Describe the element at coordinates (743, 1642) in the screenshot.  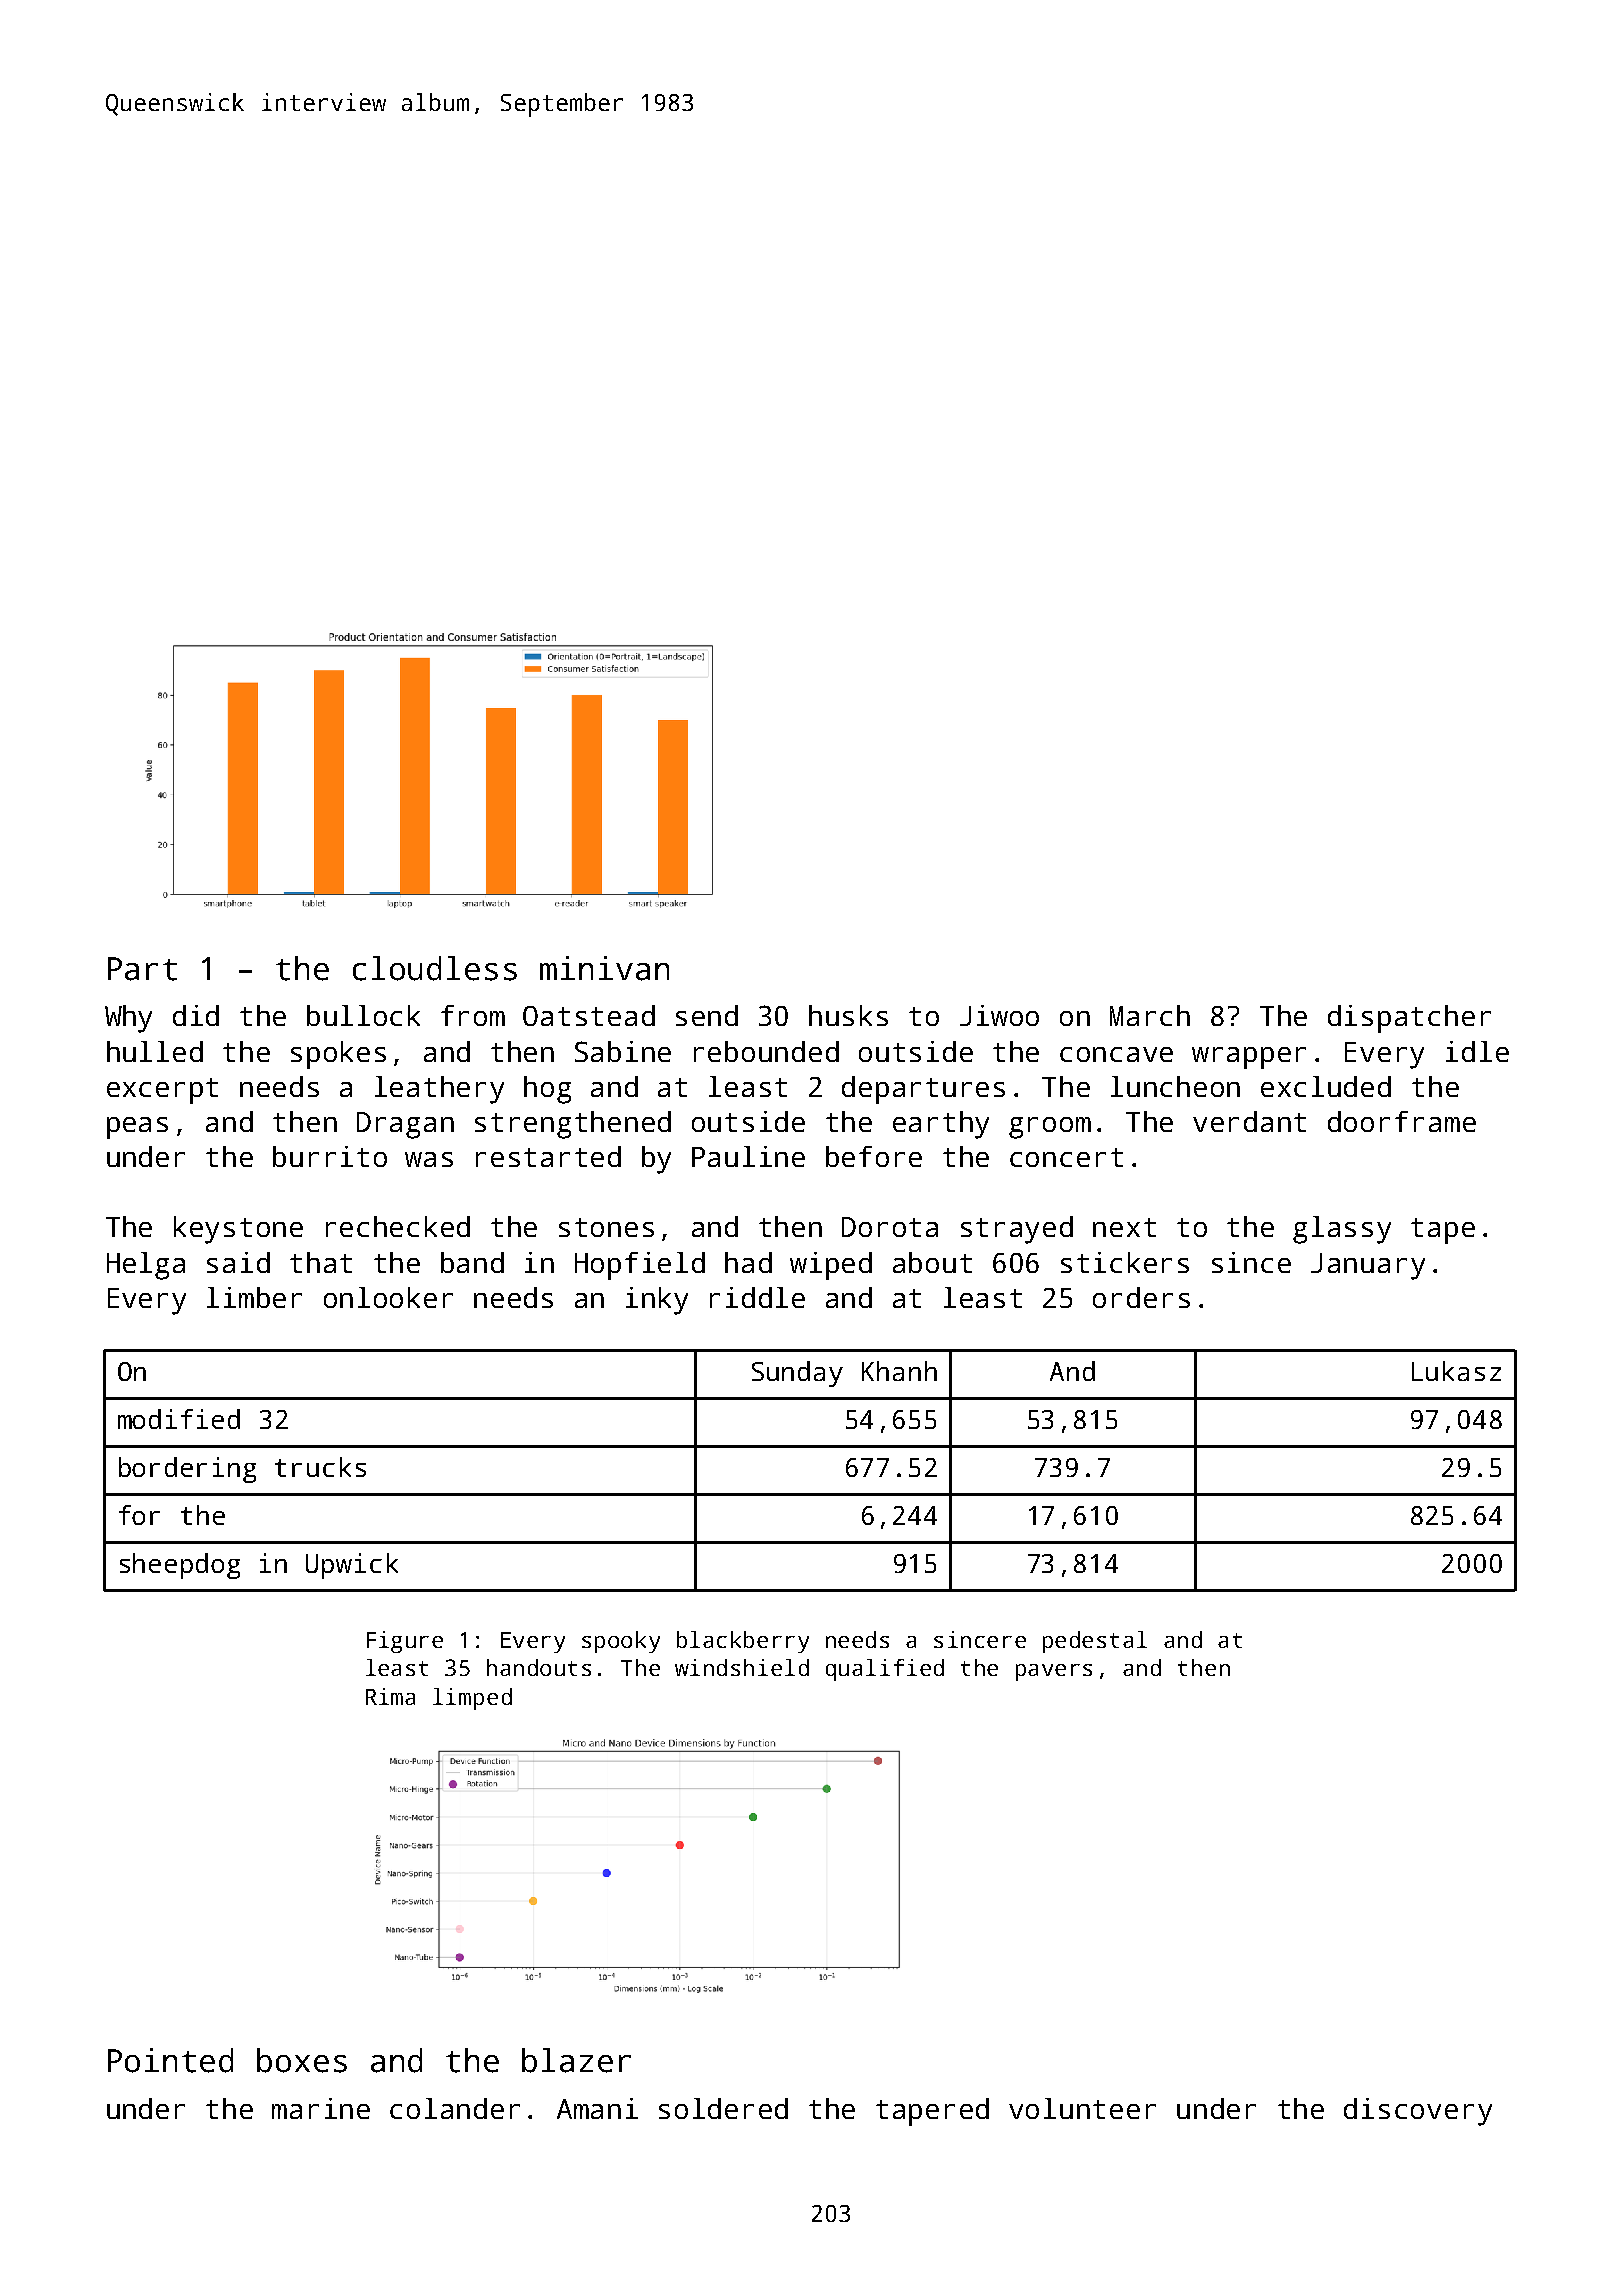
I see `blackberry` at that location.
